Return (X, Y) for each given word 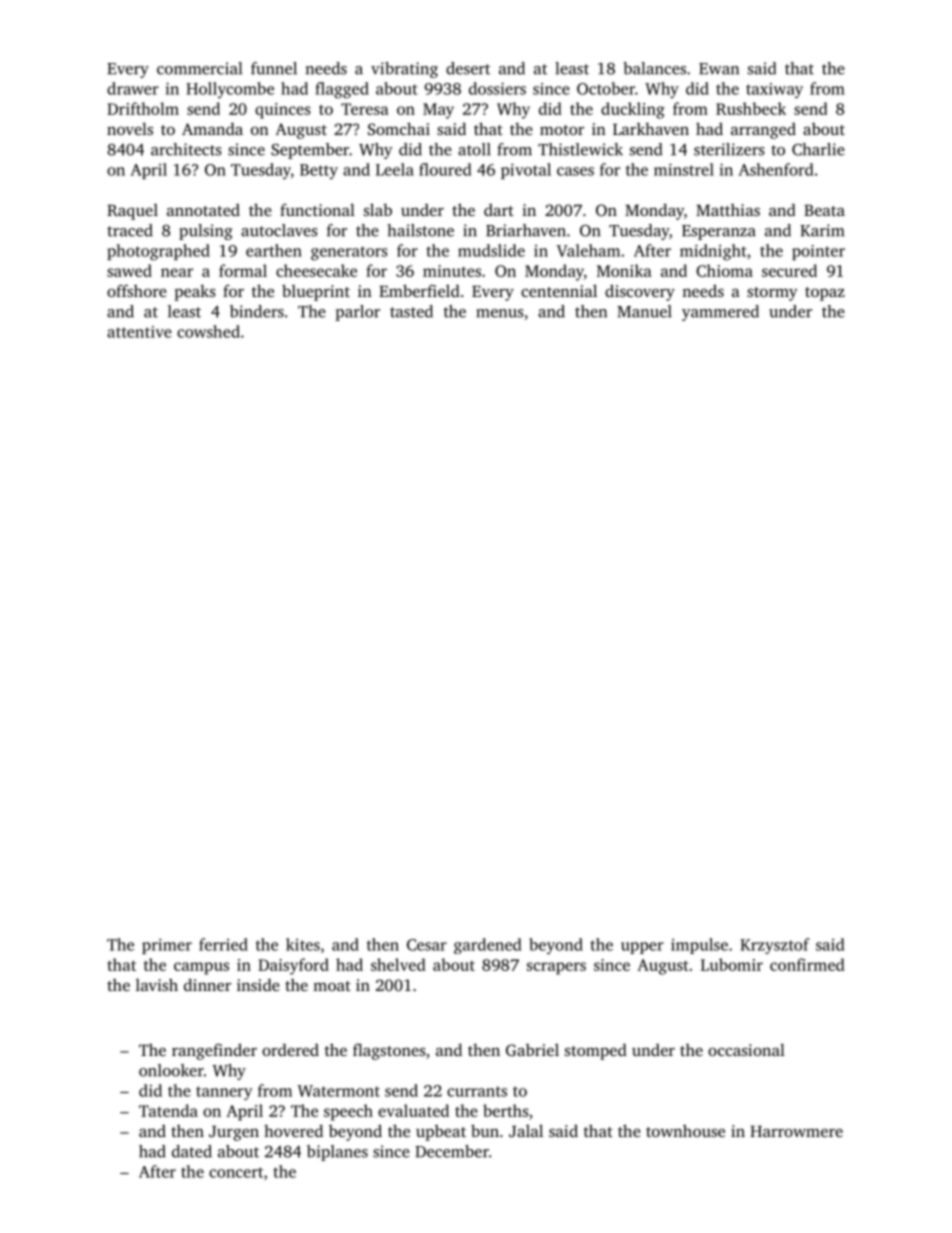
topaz (825, 294)
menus (500, 313)
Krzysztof (775, 946)
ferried (223, 944)
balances (654, 68)
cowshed (208, 331)
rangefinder (214, 1051)
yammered (720, 313)
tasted (411, 311)
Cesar (427, 945)
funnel (274, 68)
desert (468, 68)
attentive (139, 332)
